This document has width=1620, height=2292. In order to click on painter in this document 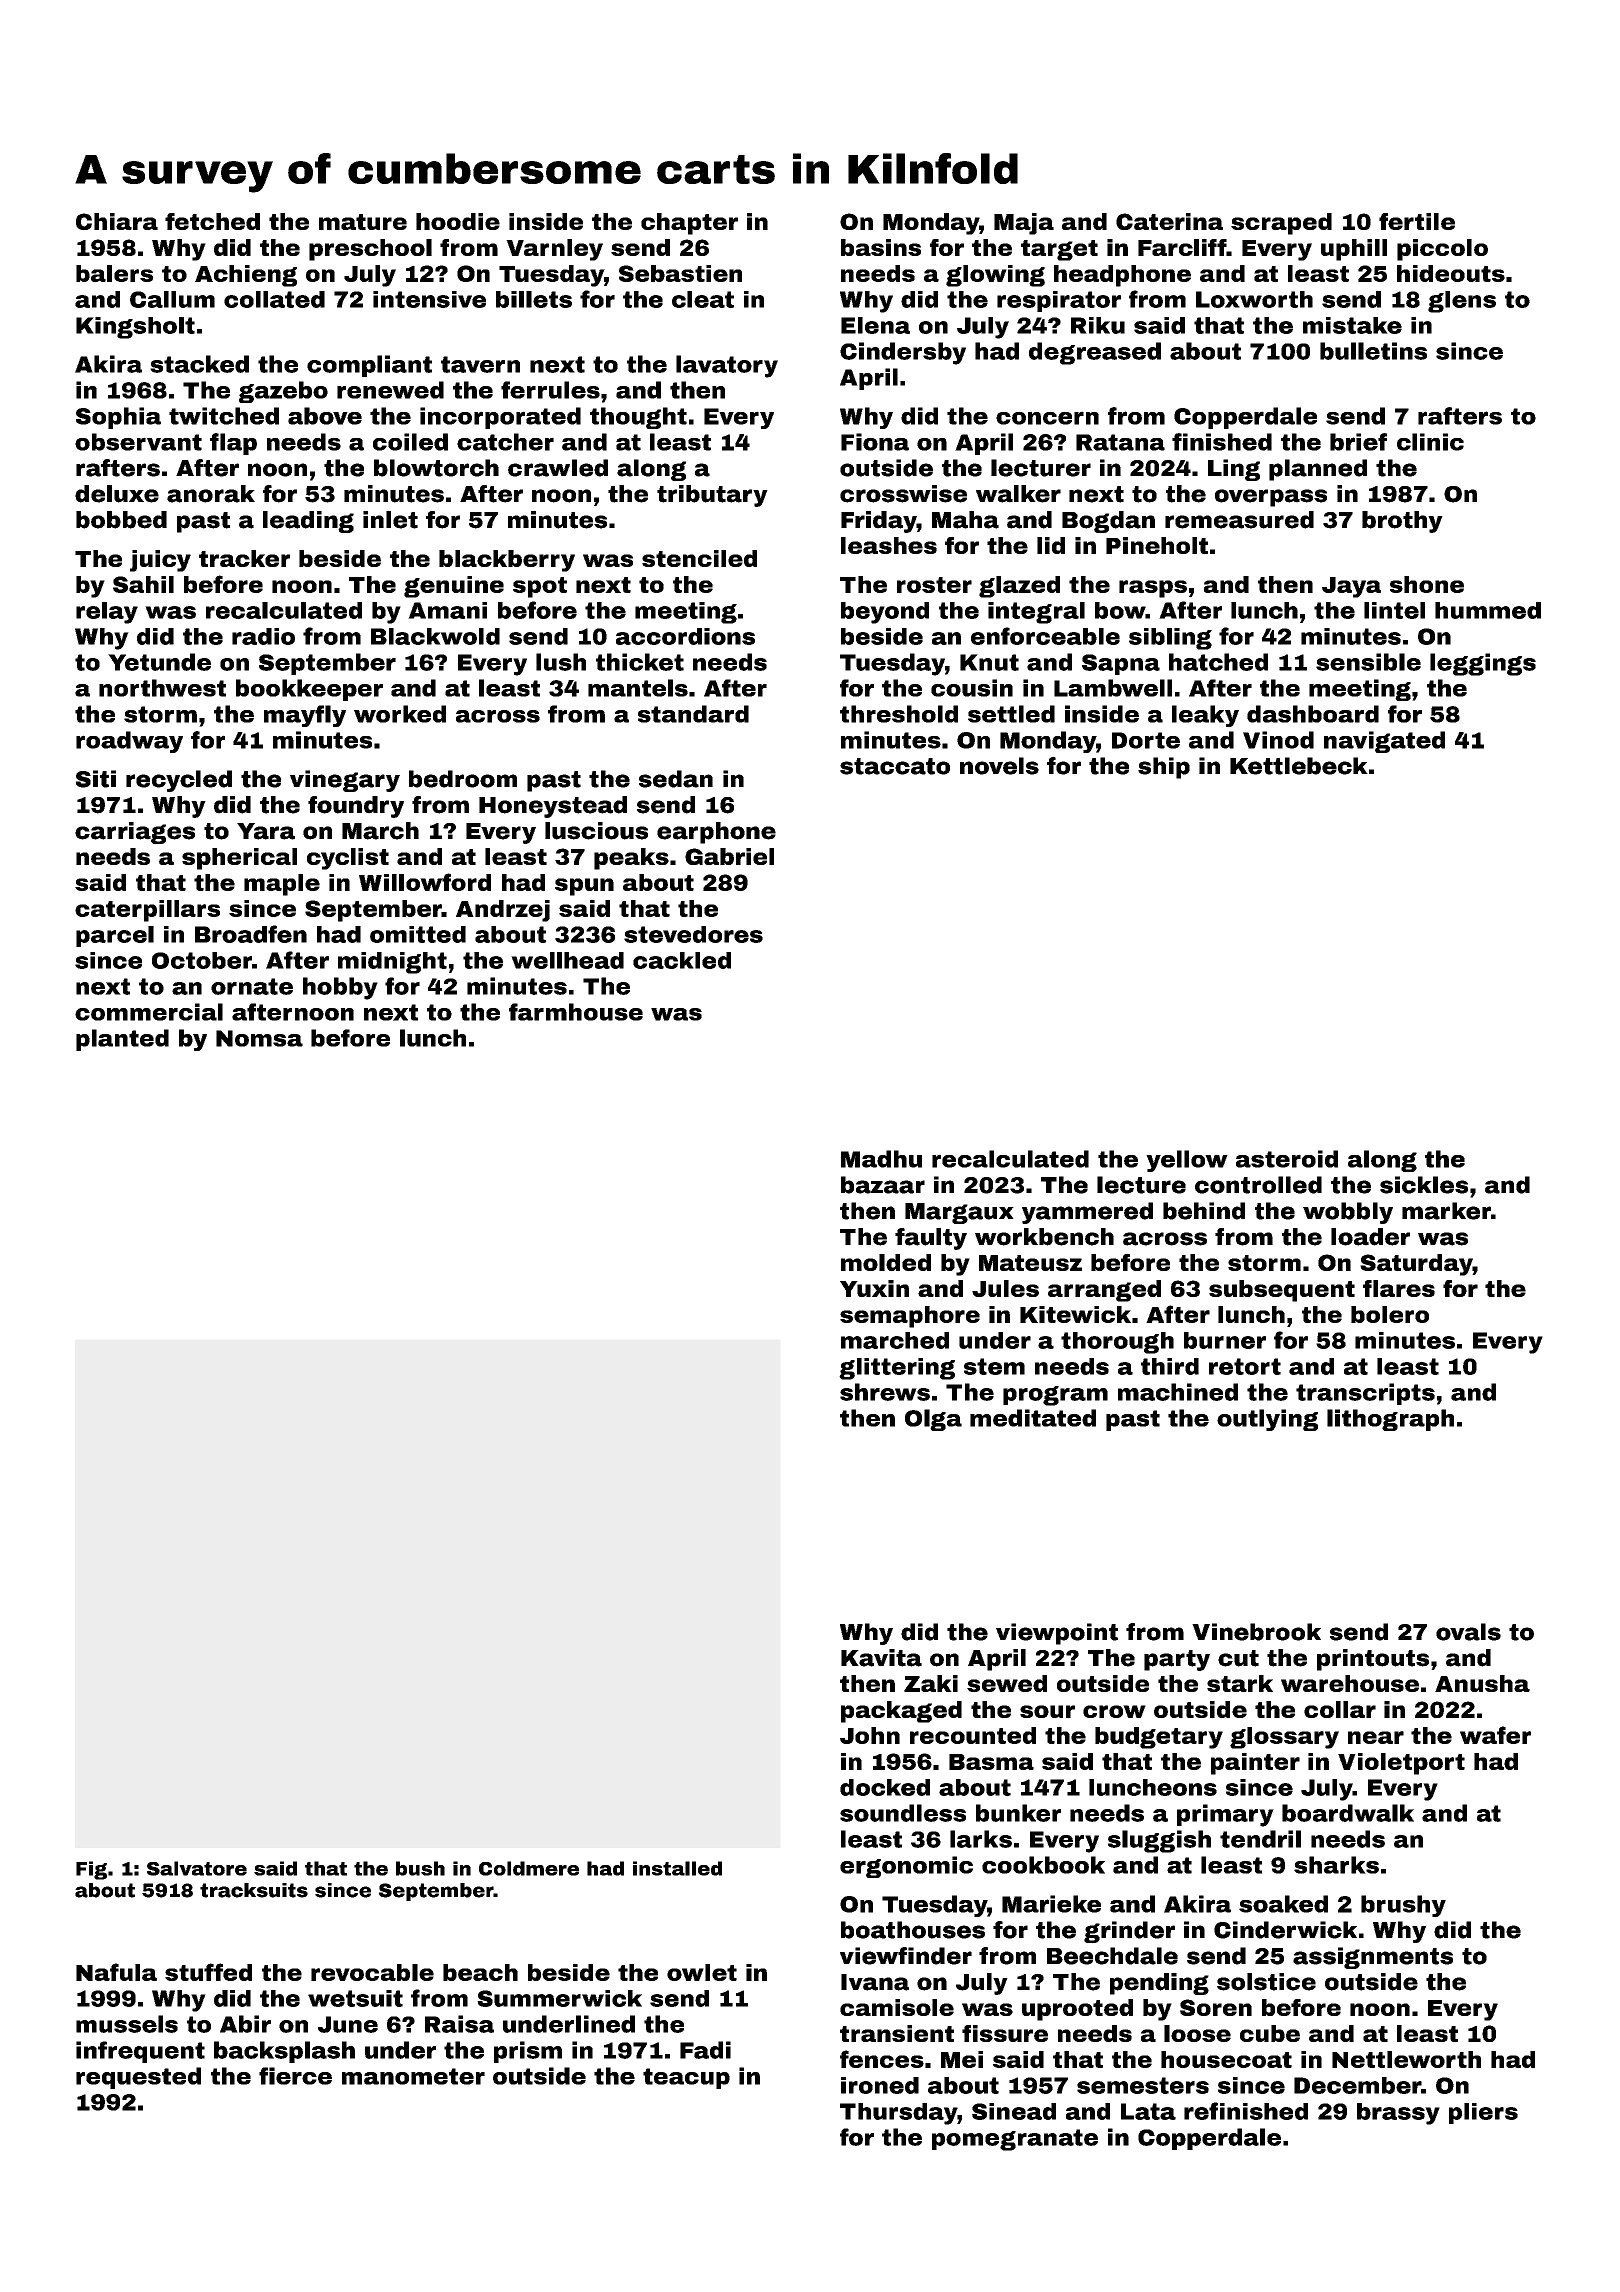, I will do `click(1255, 1764)`.
